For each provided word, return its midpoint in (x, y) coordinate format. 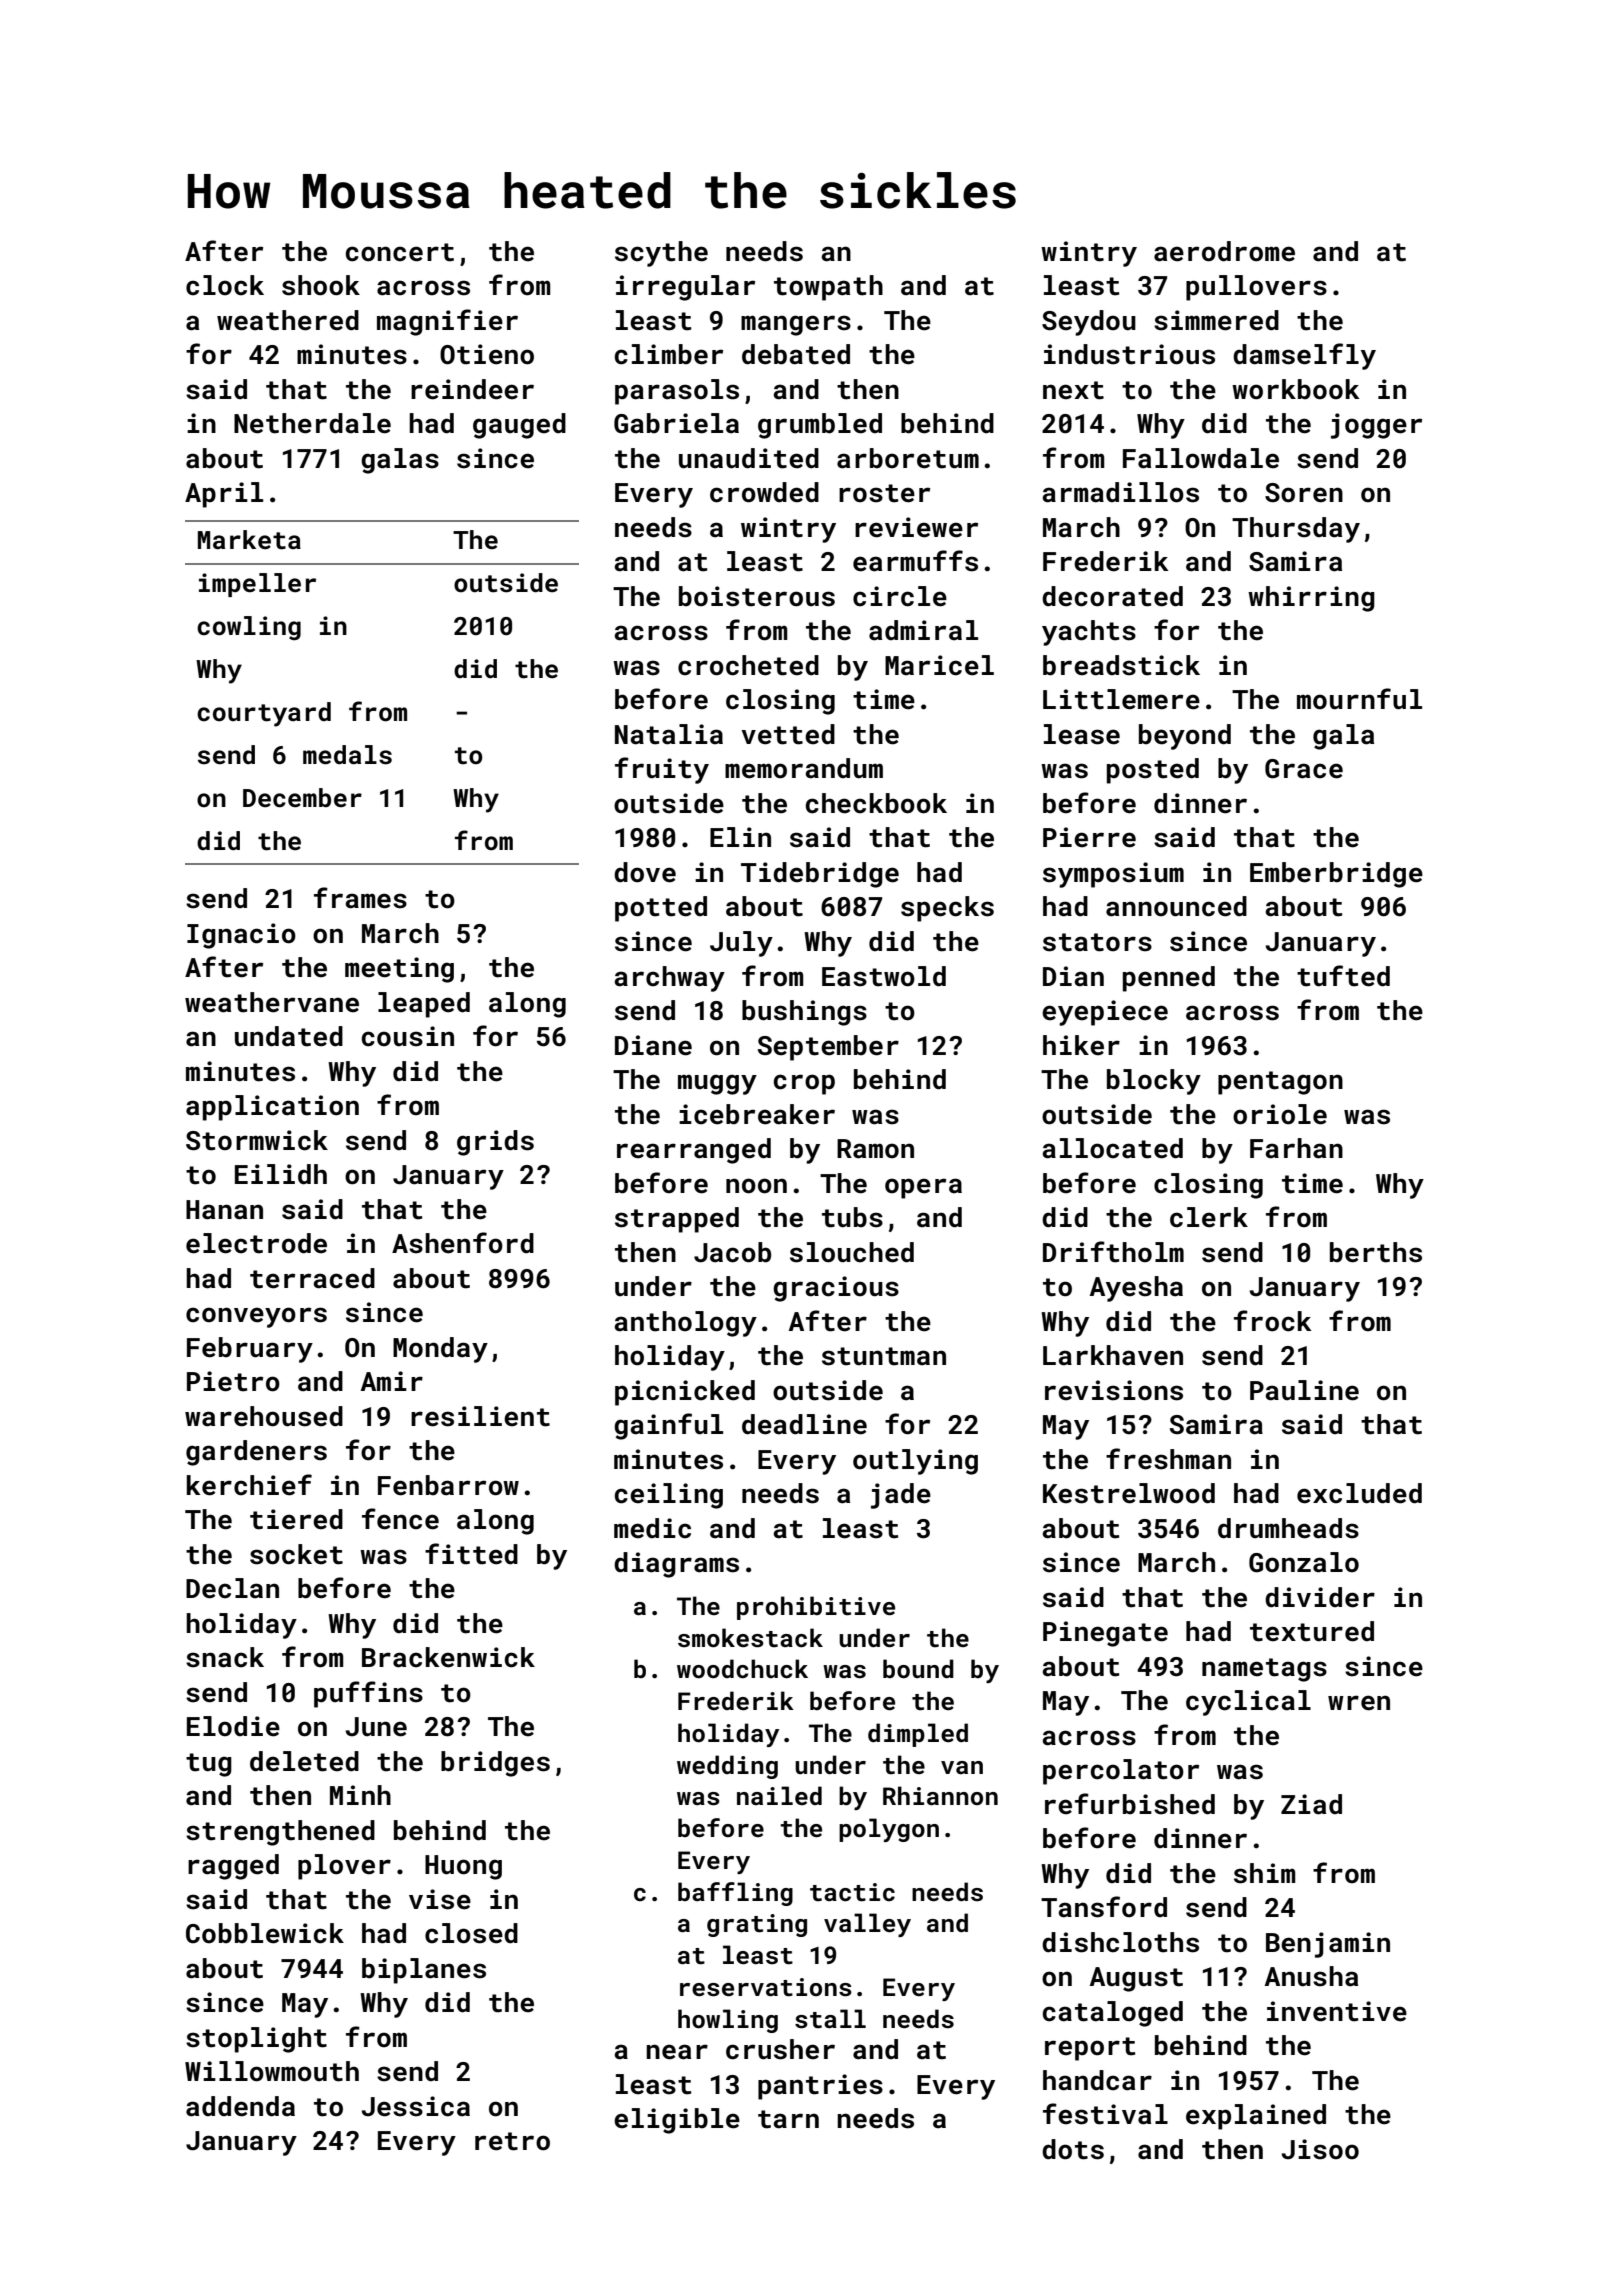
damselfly (1304, 356)
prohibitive (816, 1608)
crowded (764, 492)
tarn (788, 2119)
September (828, 1048)
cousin (408, 1036)
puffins (368, 1694)
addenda (240, 2106)
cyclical (1248, 1703)
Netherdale (312, 423)
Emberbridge (1336, 875)
